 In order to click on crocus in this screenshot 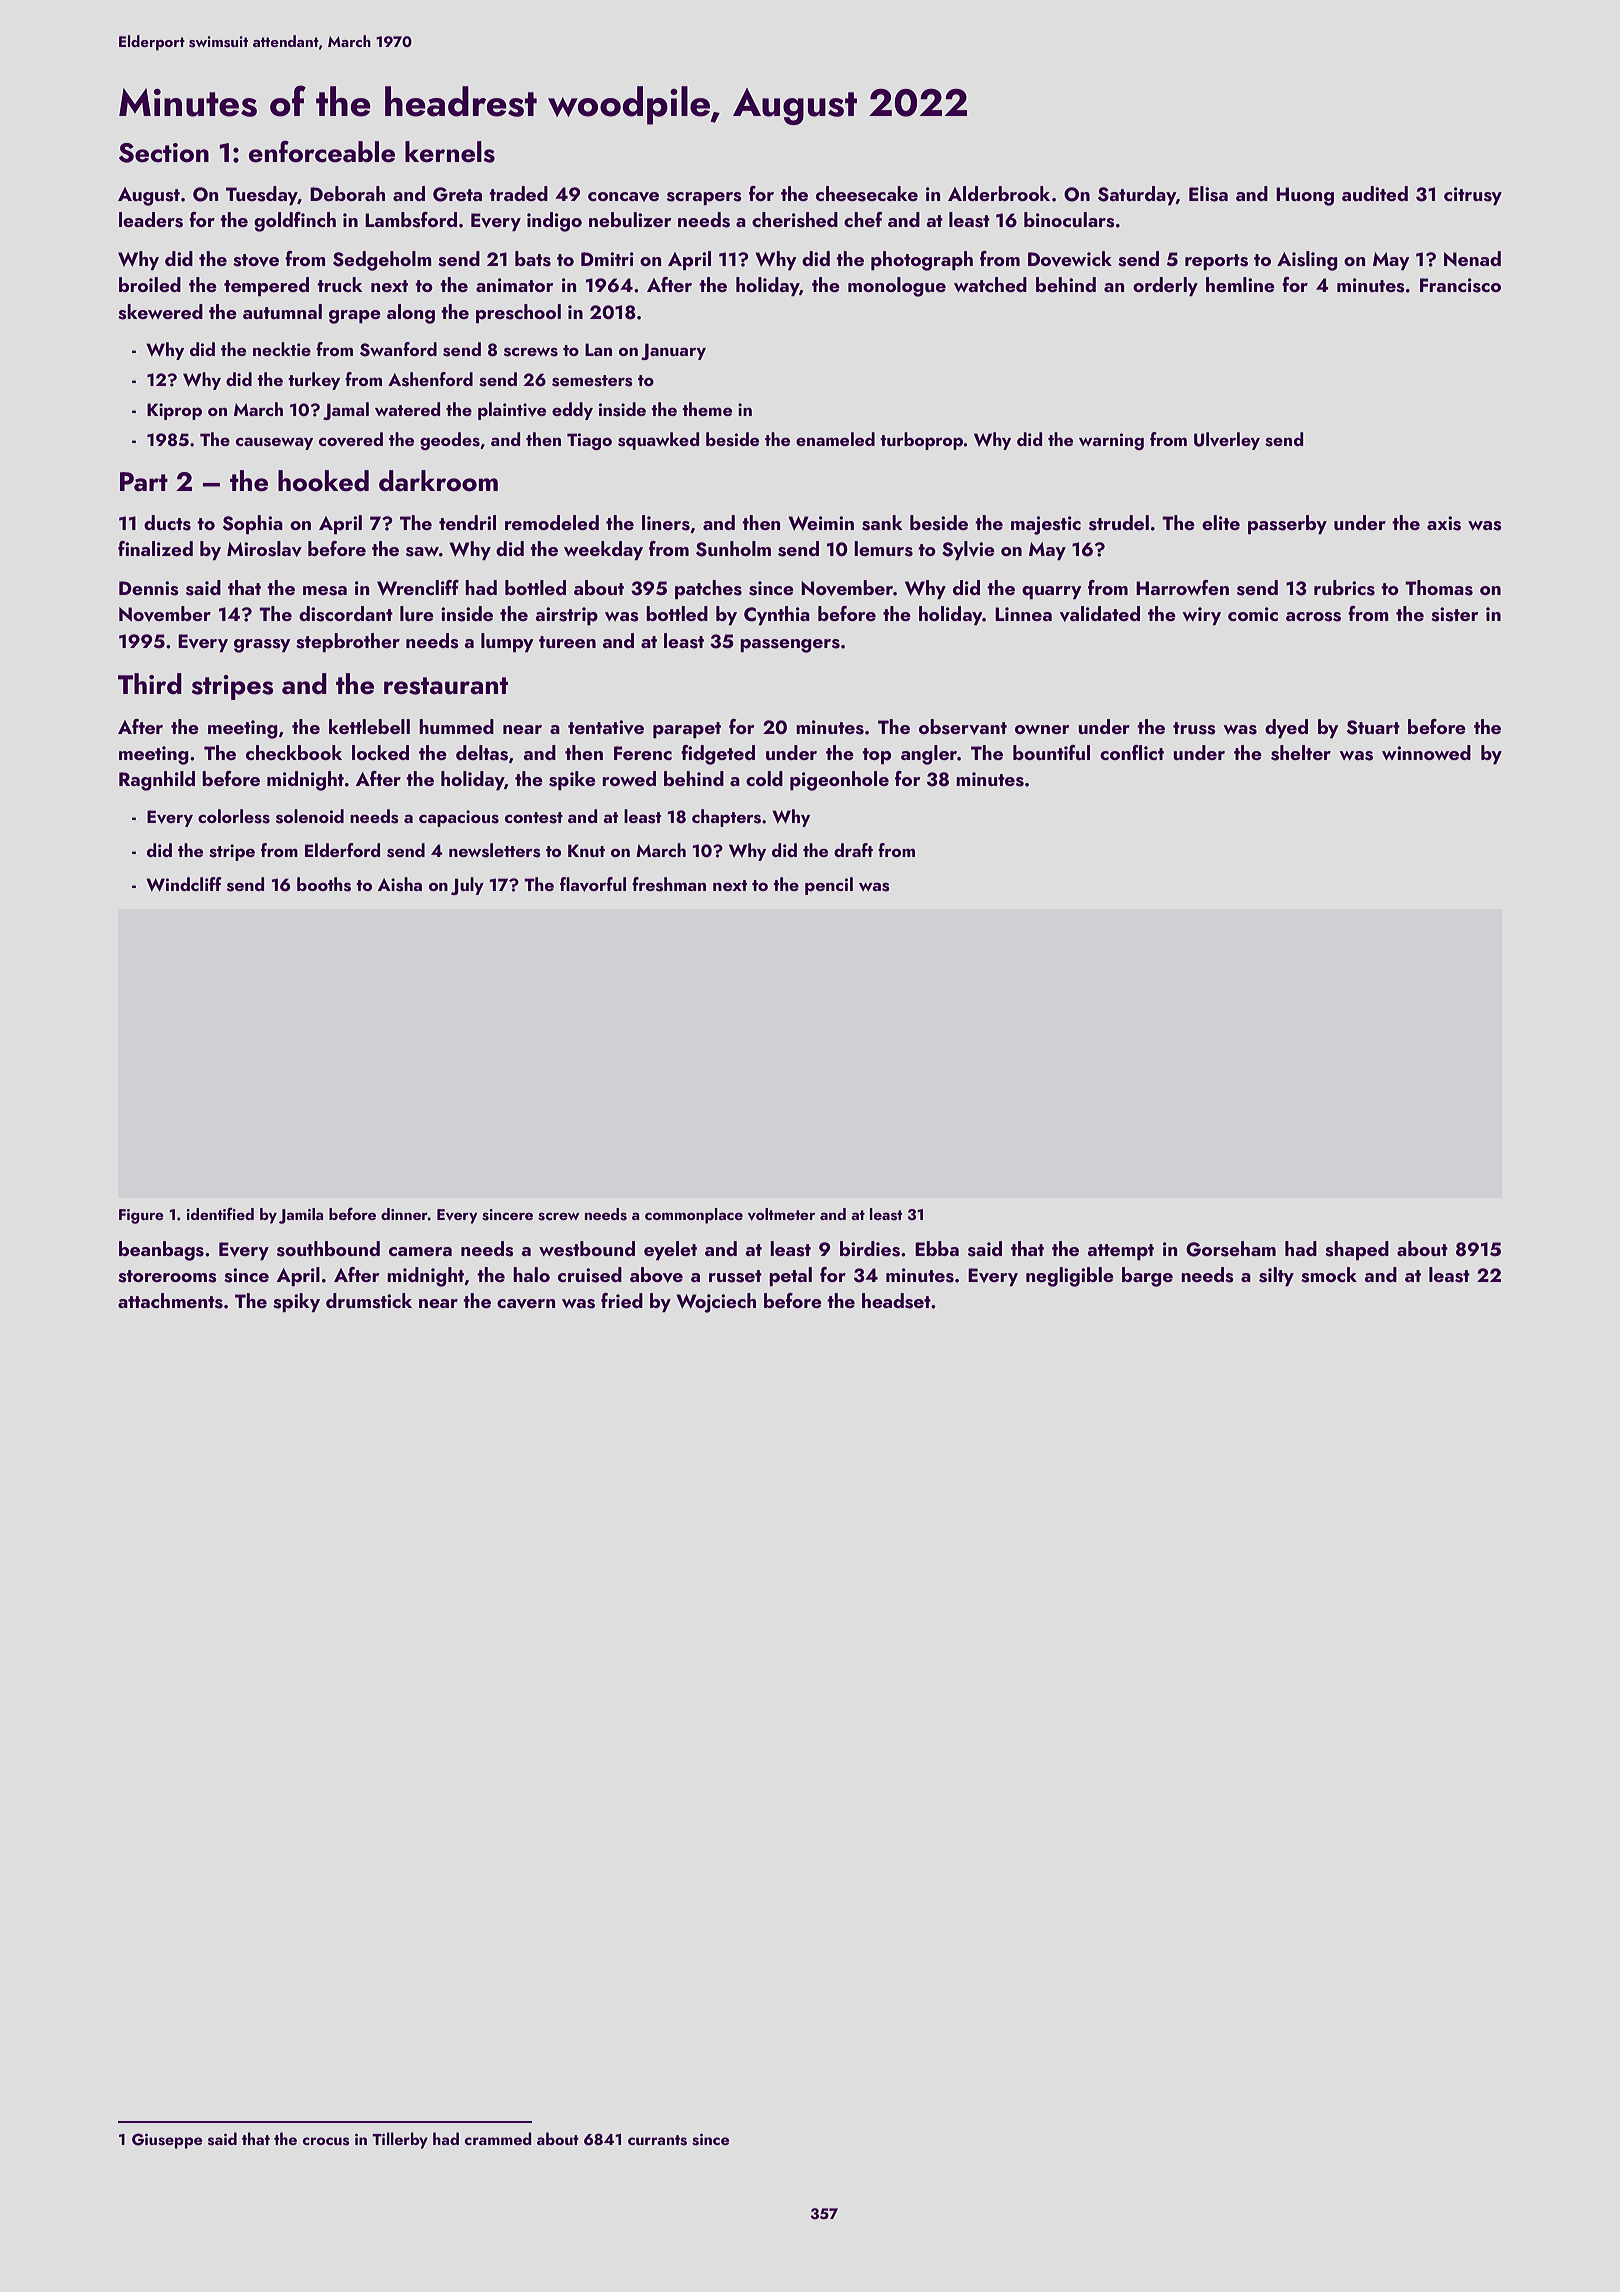, I will do `click(325, 2141)`.
